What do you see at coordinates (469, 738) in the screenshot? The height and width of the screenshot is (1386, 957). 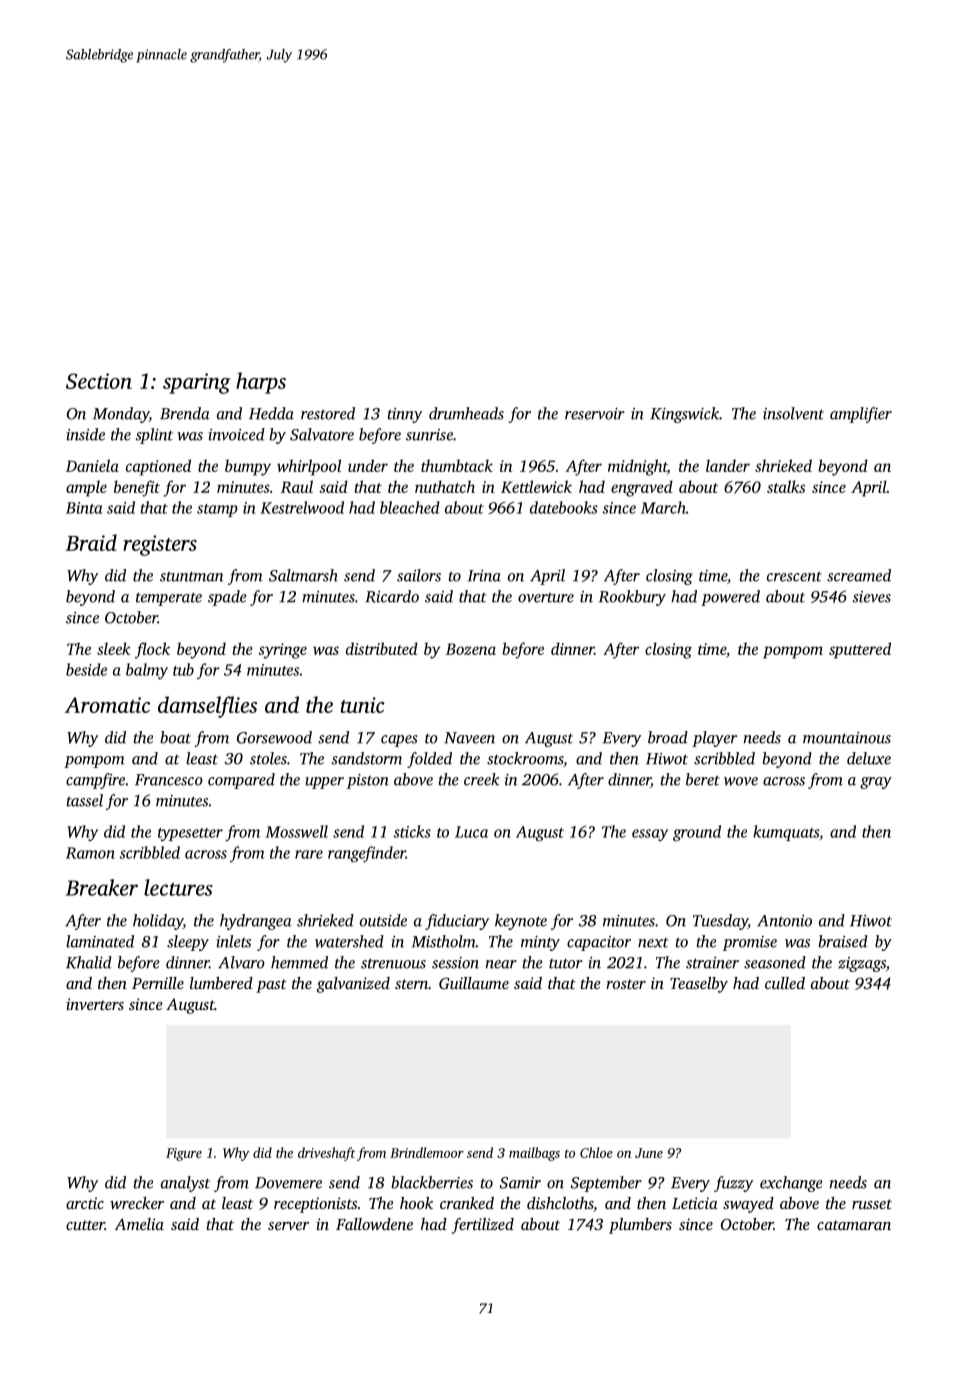 I see `Naveen` at bounding box center [469, 738].
